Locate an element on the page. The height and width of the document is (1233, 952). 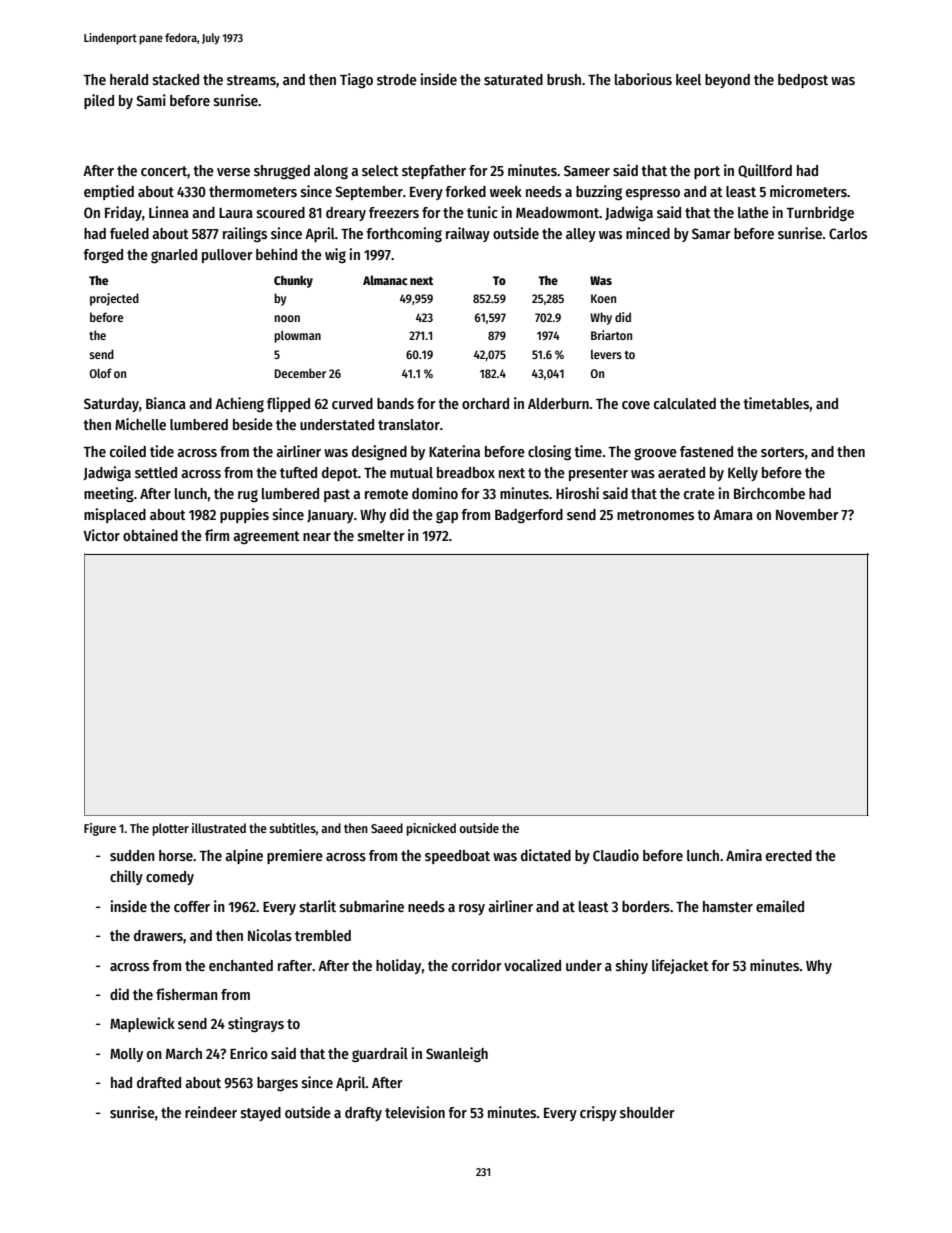
smelter is located at coordinates (381, 535).
